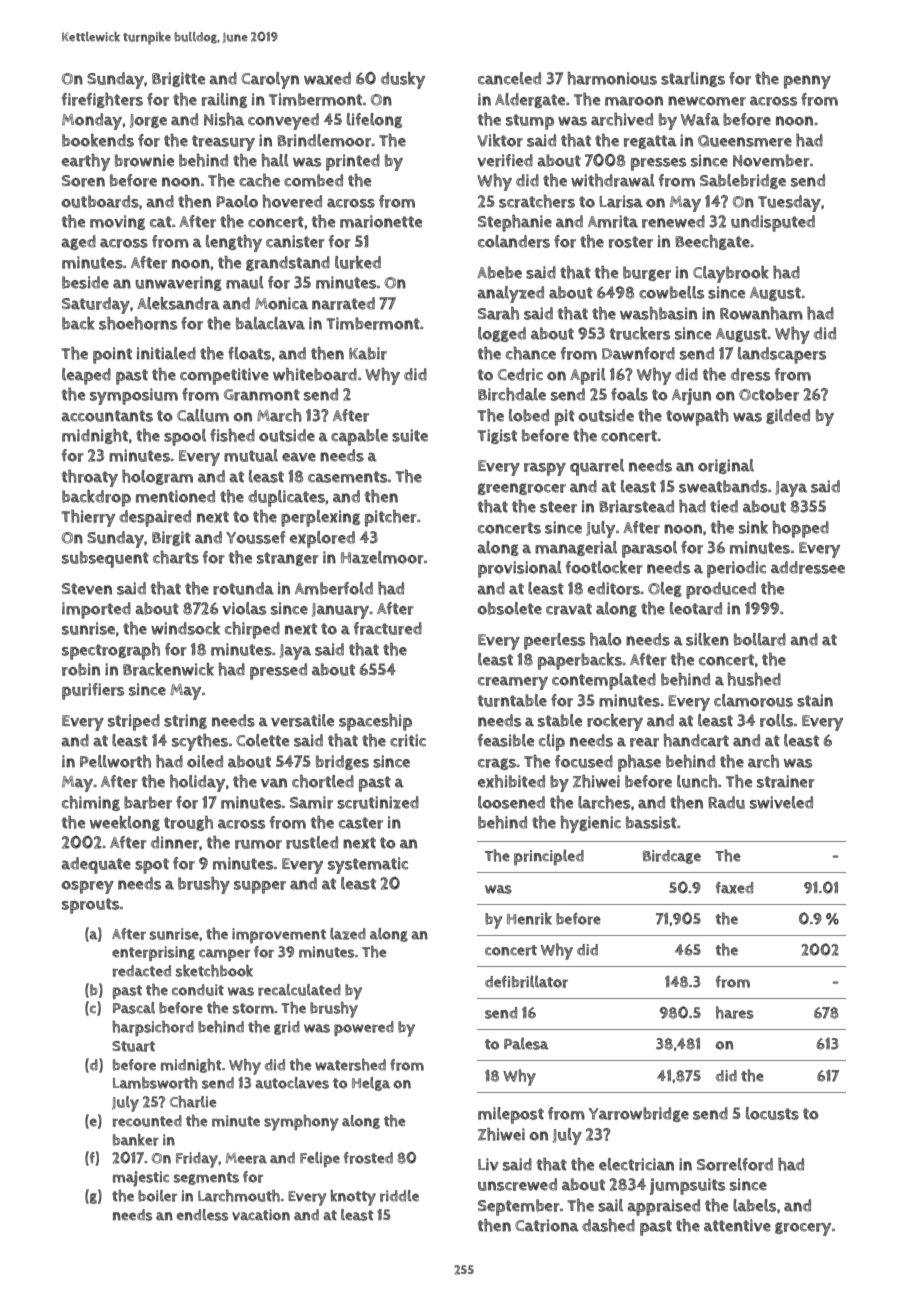  What do you see at coordinates (754, 679) in the screenshot?
I see `hushed` at bounding box center [754, 679].
